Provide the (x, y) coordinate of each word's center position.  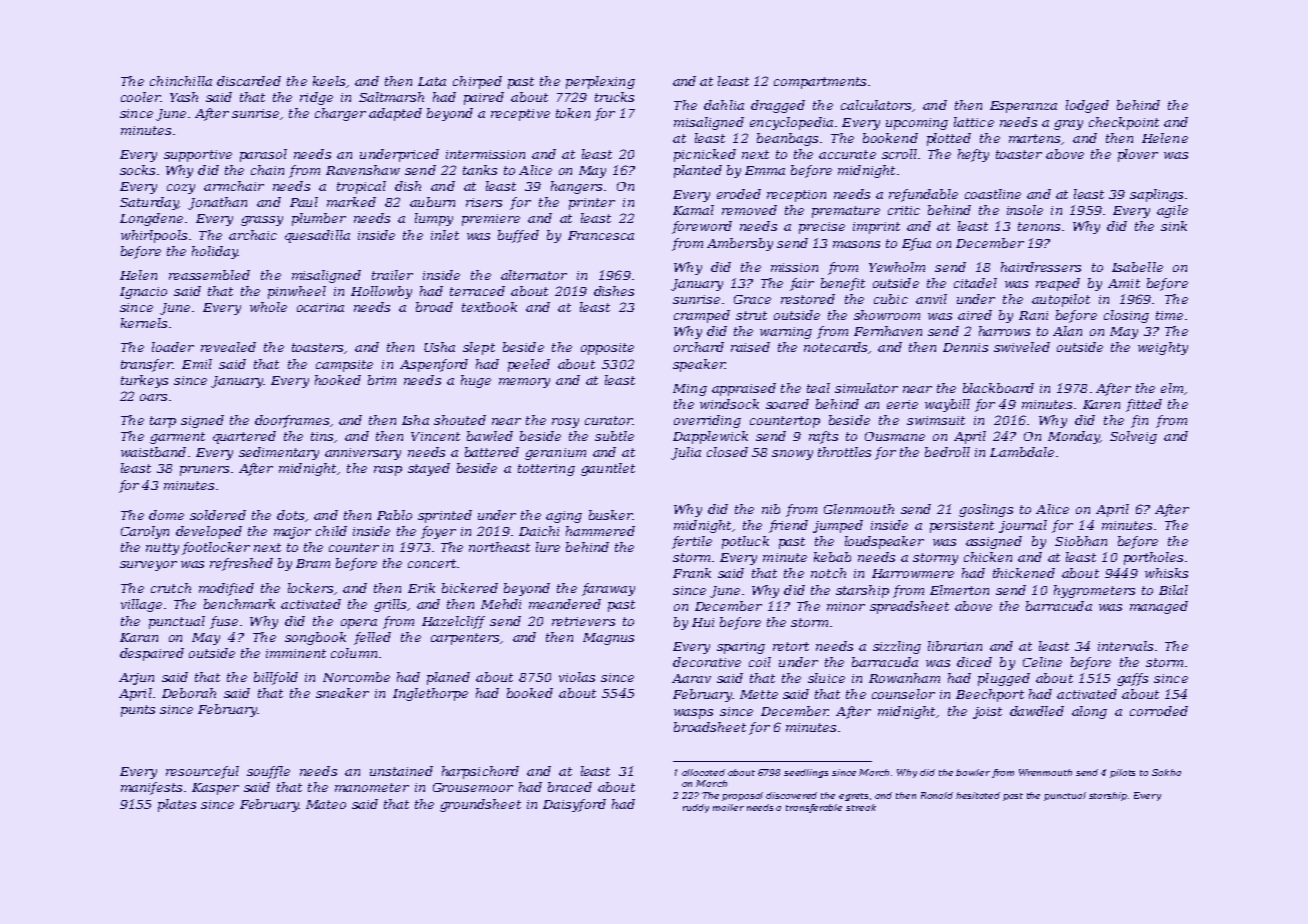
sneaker (342, 693)
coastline (993, 194)
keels (329, 81)
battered (492, 452)
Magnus (608, 639)
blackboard (998, 388)
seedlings (806, 773)
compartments (820, 83)
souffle (268, 772)
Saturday (149, 203)
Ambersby (740, 244)
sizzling (897, 647)
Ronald (937, 795)
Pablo (394, 515)
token (573, 113)
